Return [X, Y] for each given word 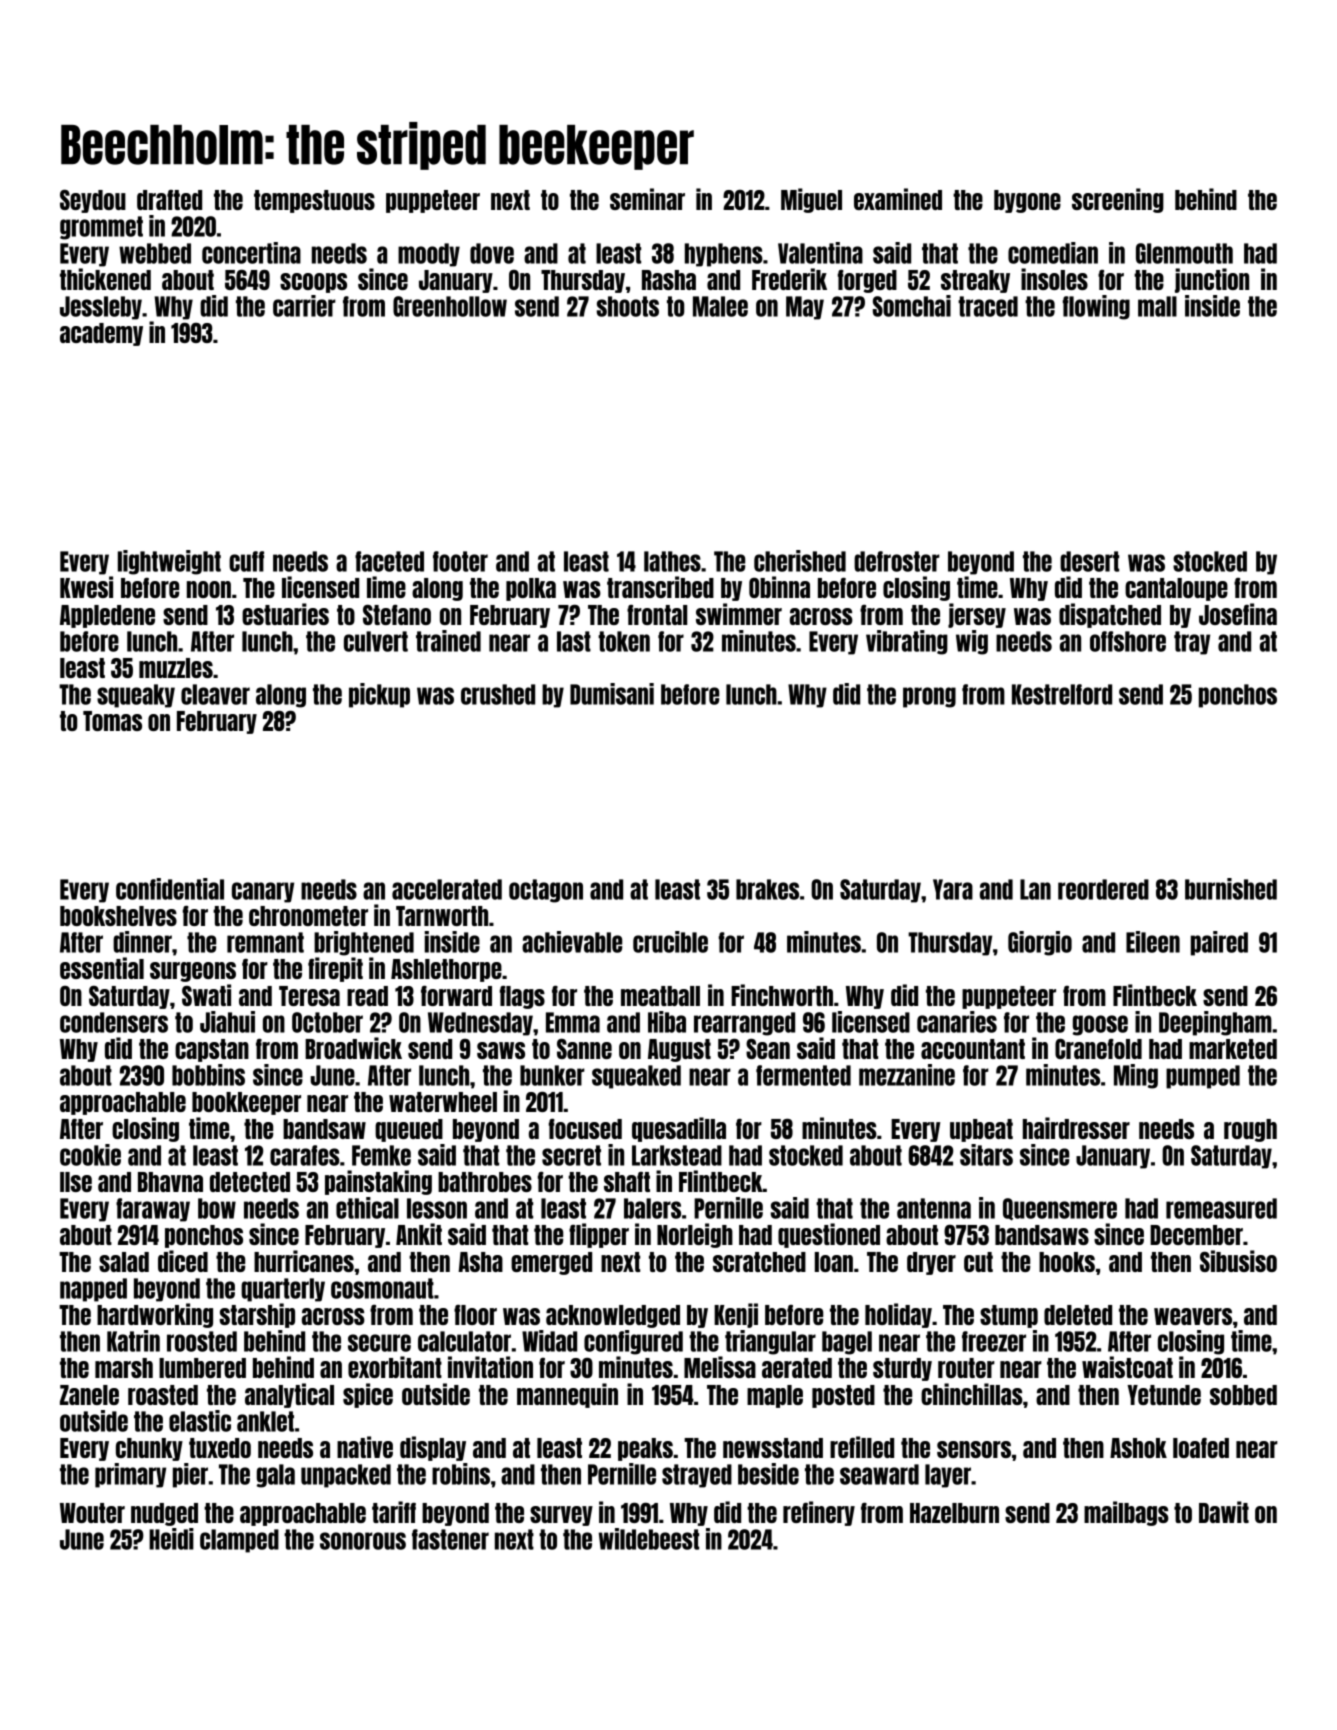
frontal [657, 615]
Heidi [171, 1539]
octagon [546, 891]
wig [972, 642]
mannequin [567, 1395]
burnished [1231, 889]
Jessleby [101, 308]
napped [93, 1290]
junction [1212, 280]
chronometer [308, 916]
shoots [628, 306]
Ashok [1138, 1448]
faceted [389, 561]
